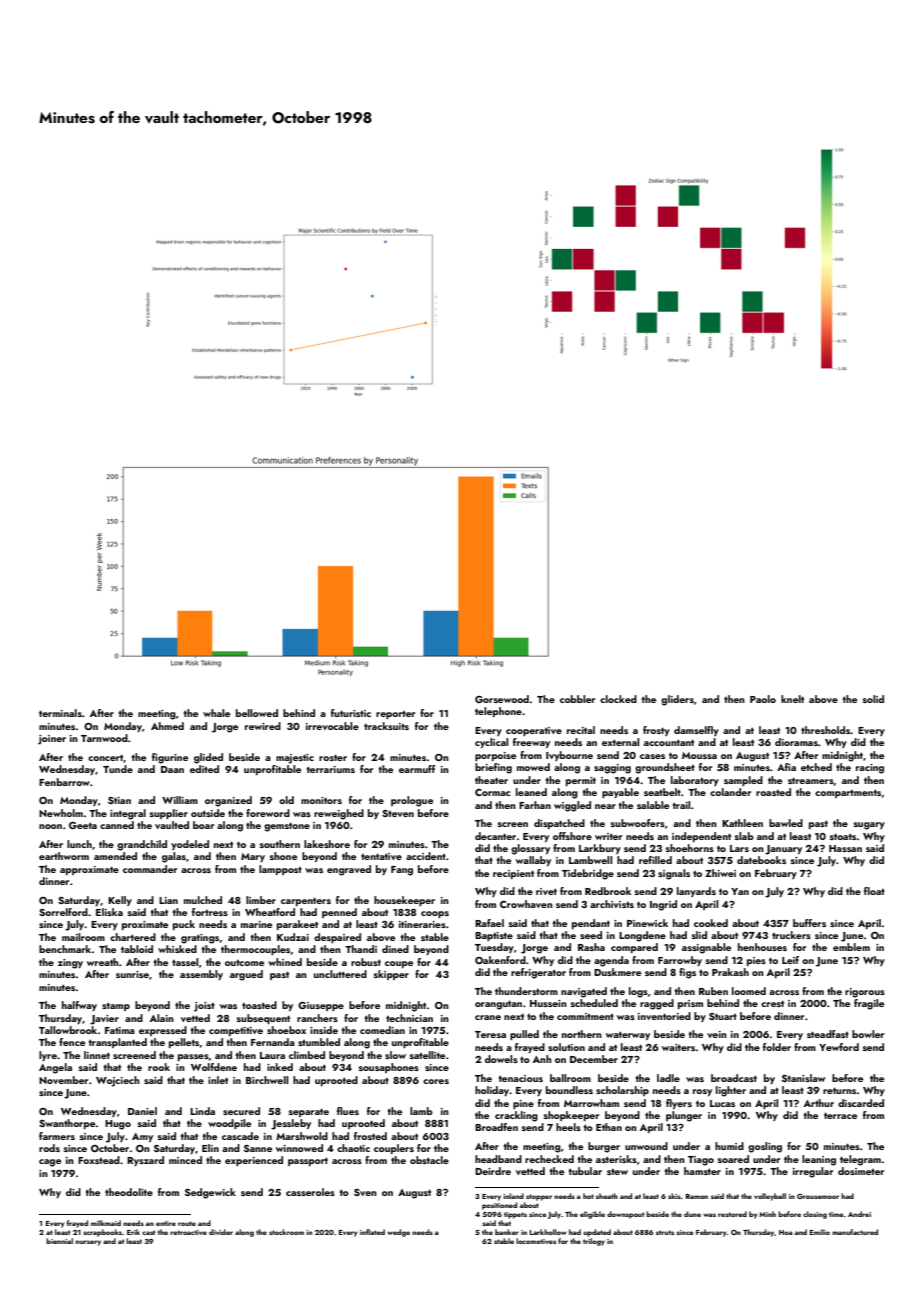 The width and height of the image is (924, 1308). Describe the element at coordinates (286, 1232) in the image. I see `stockroom` at that location.
